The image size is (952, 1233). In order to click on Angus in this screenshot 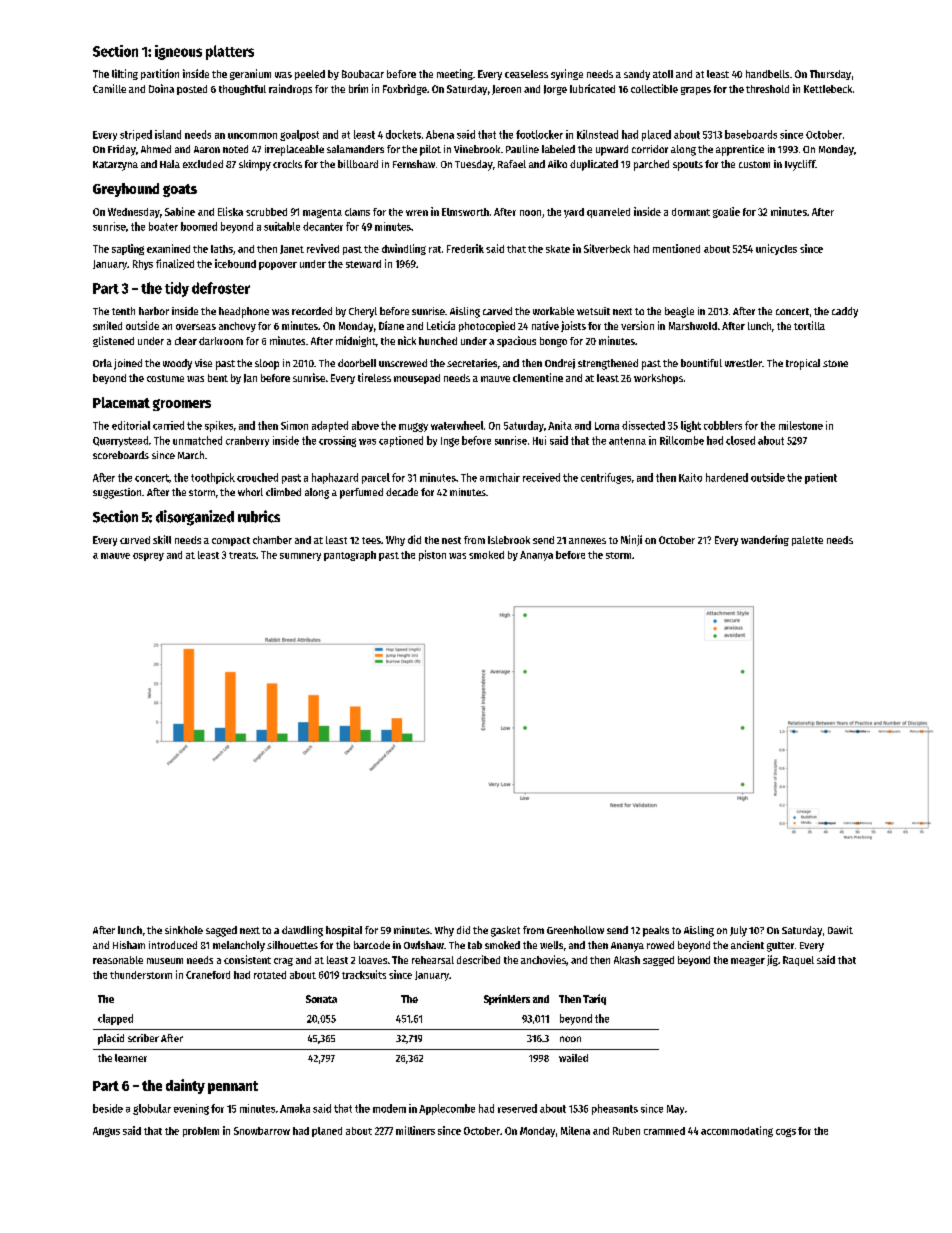, I will do `click(106, 1132)`.
